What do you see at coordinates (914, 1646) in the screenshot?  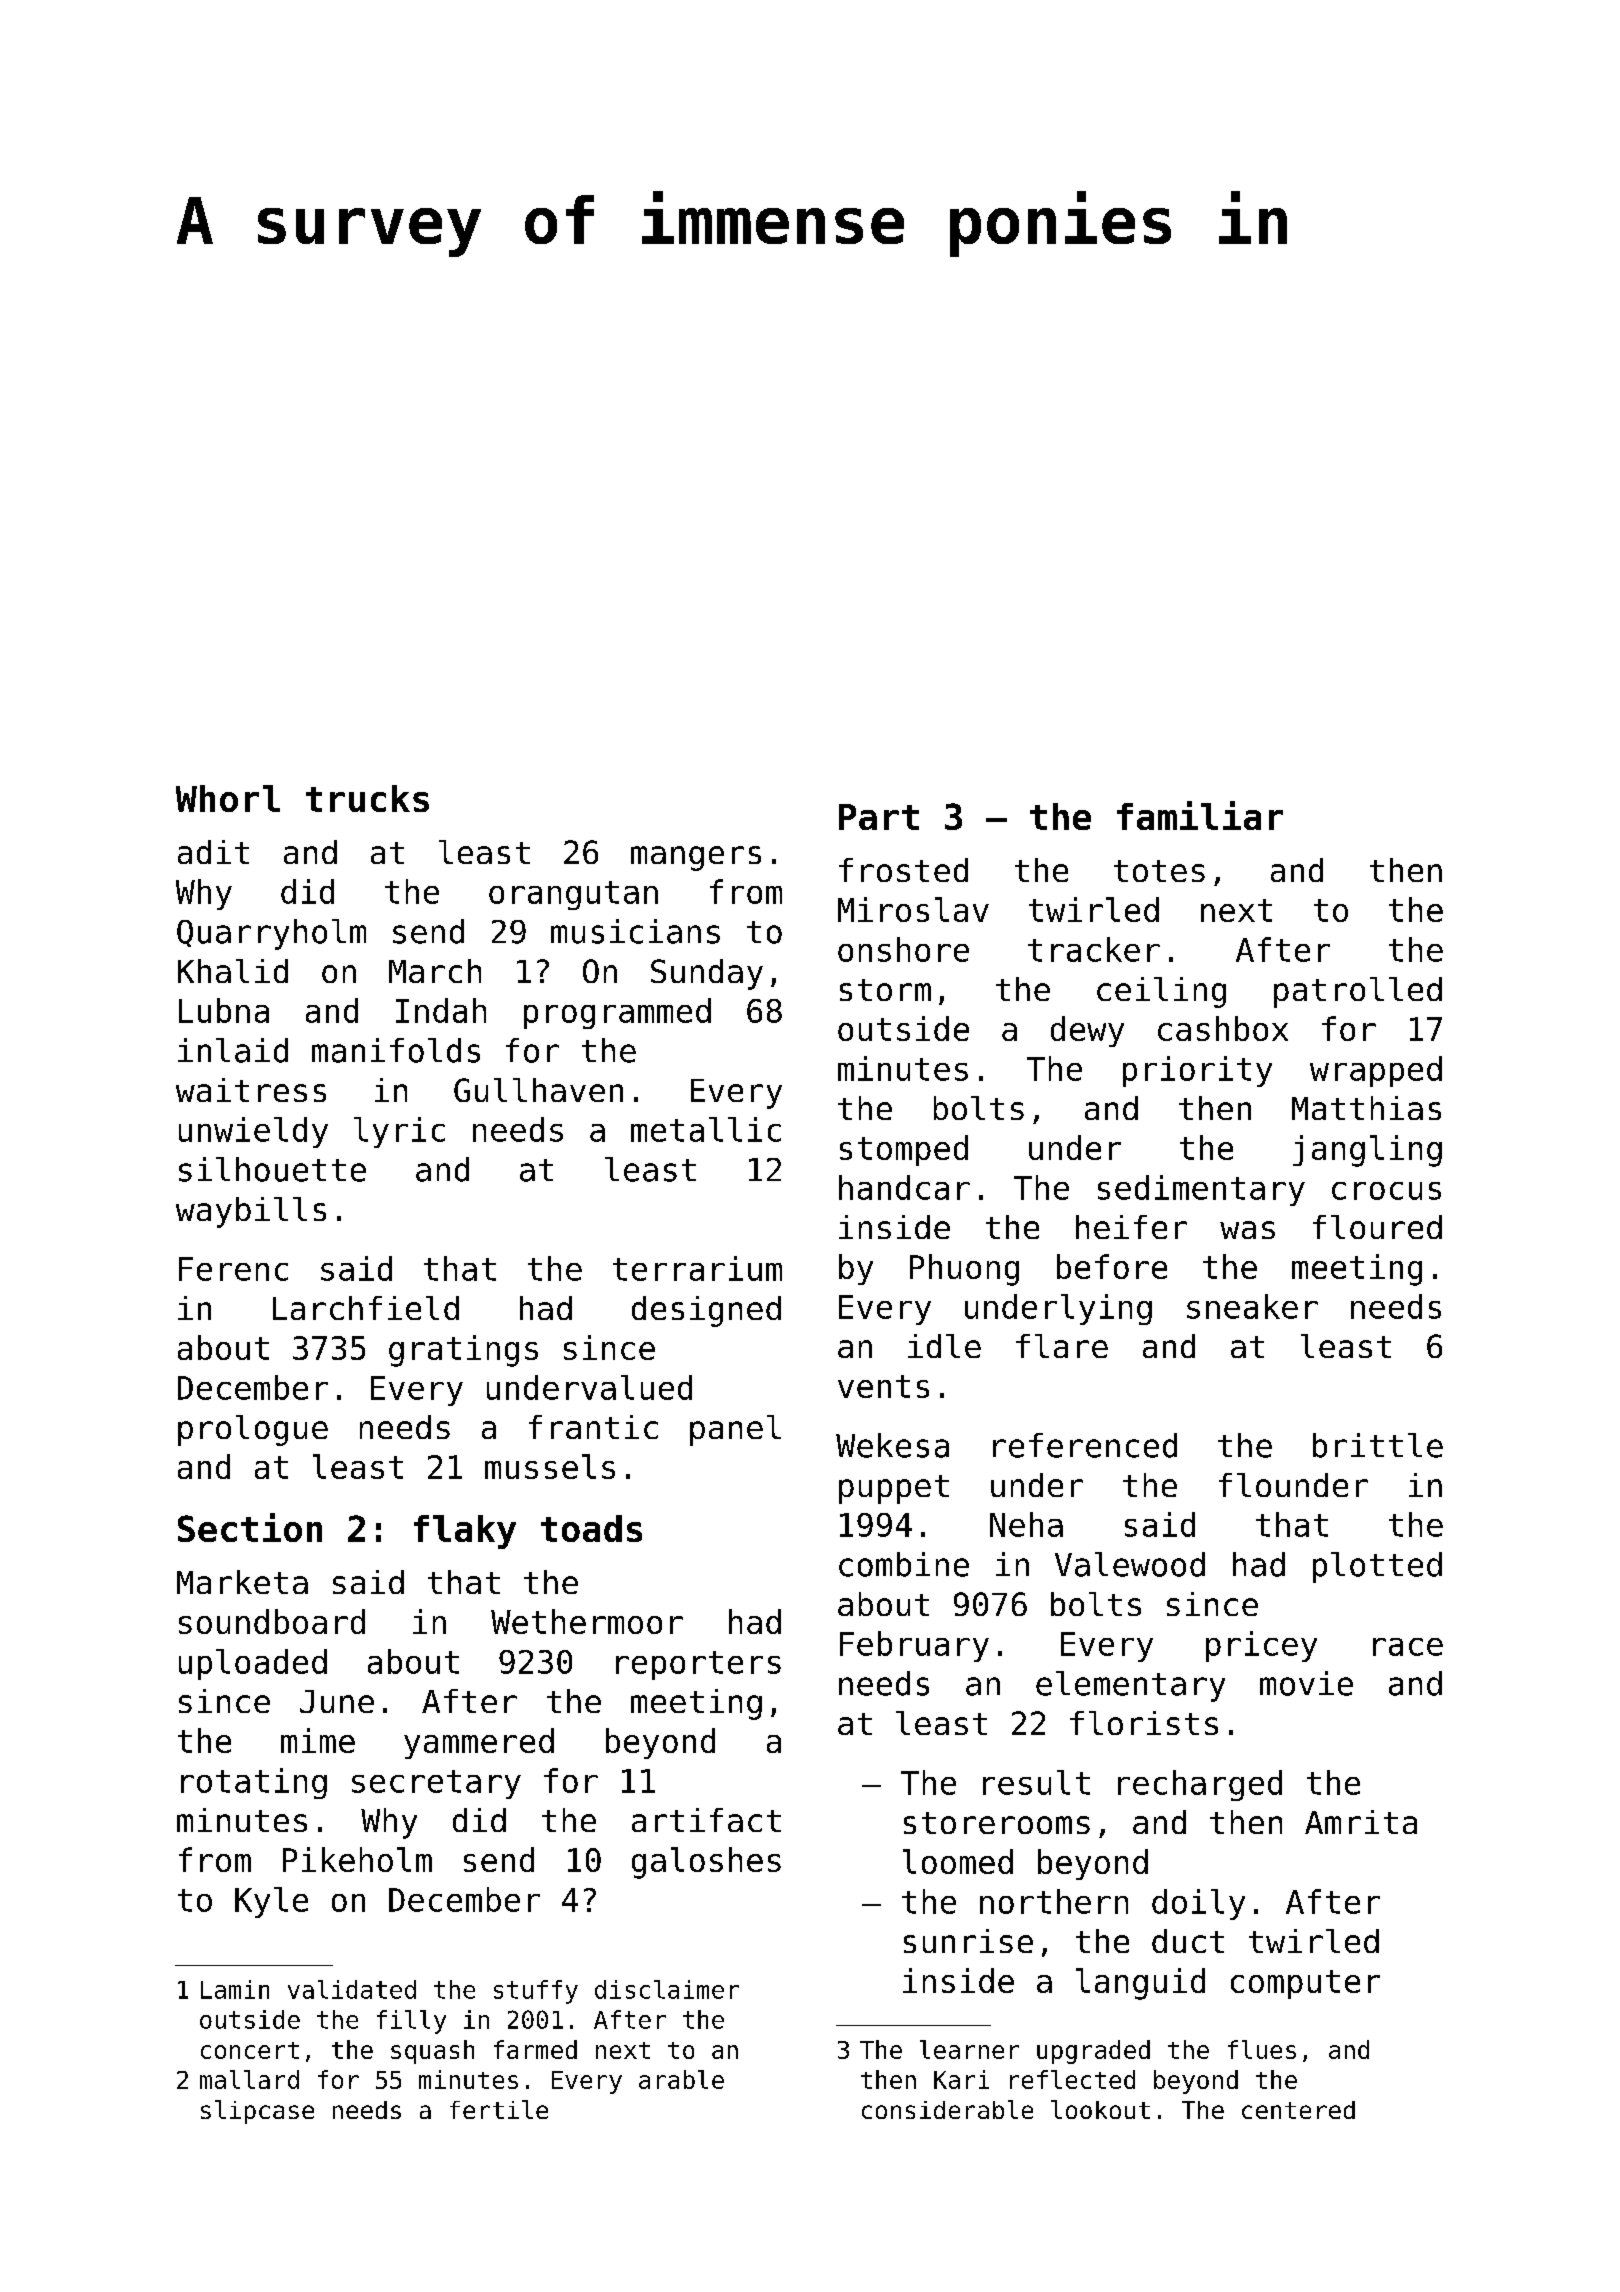 I see `February` at bounding box center [914, 1646].
